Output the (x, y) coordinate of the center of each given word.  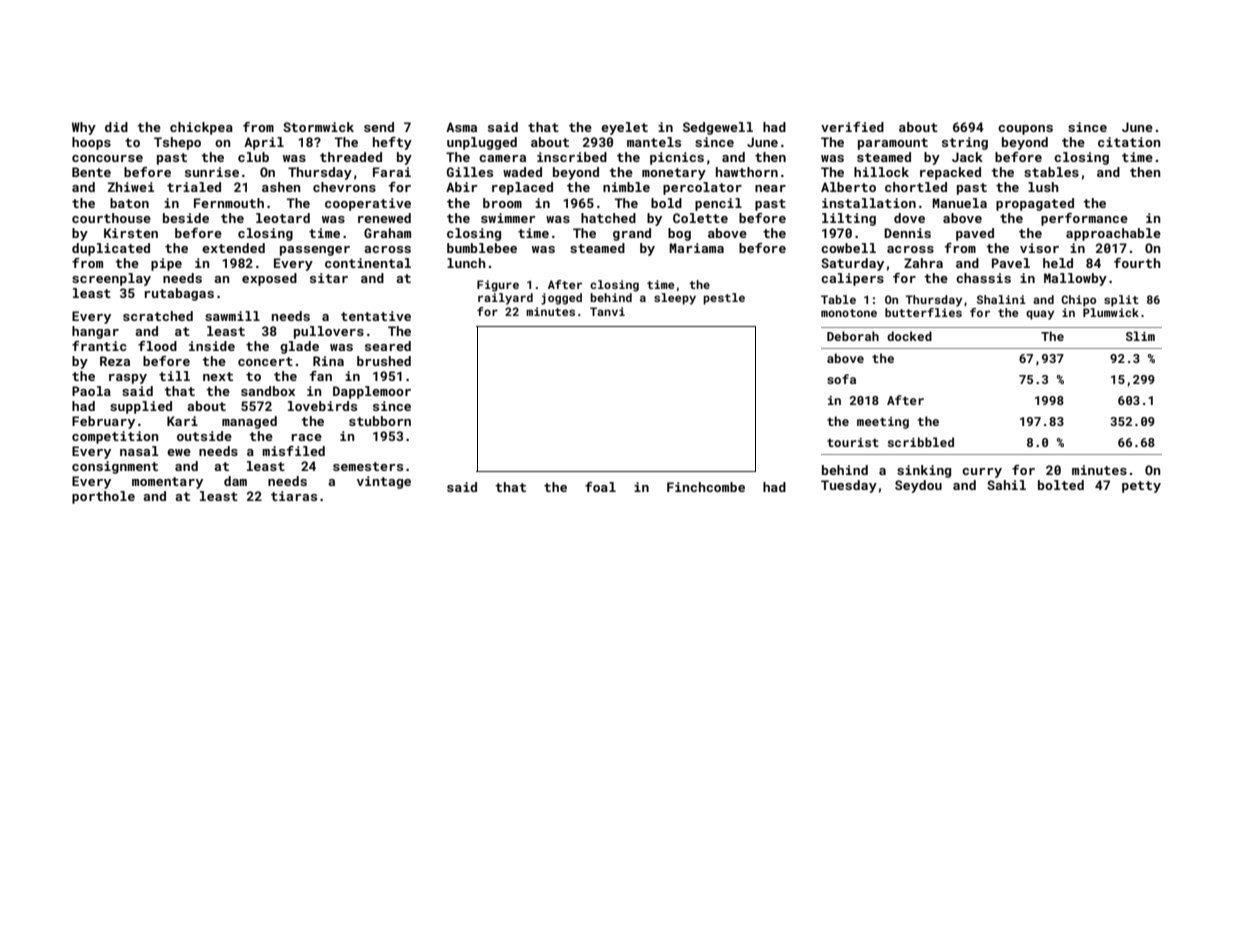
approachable (1113, 234)
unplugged (482, 143)
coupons (1025, 130)
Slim (1140, 336)
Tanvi (607, 311)
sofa (841, 379)
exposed (269, 279)
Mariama (696, 248)
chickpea (201, 128)
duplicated (111, 249)
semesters (368, 466)
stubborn (380, 421)
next (218, 376)
